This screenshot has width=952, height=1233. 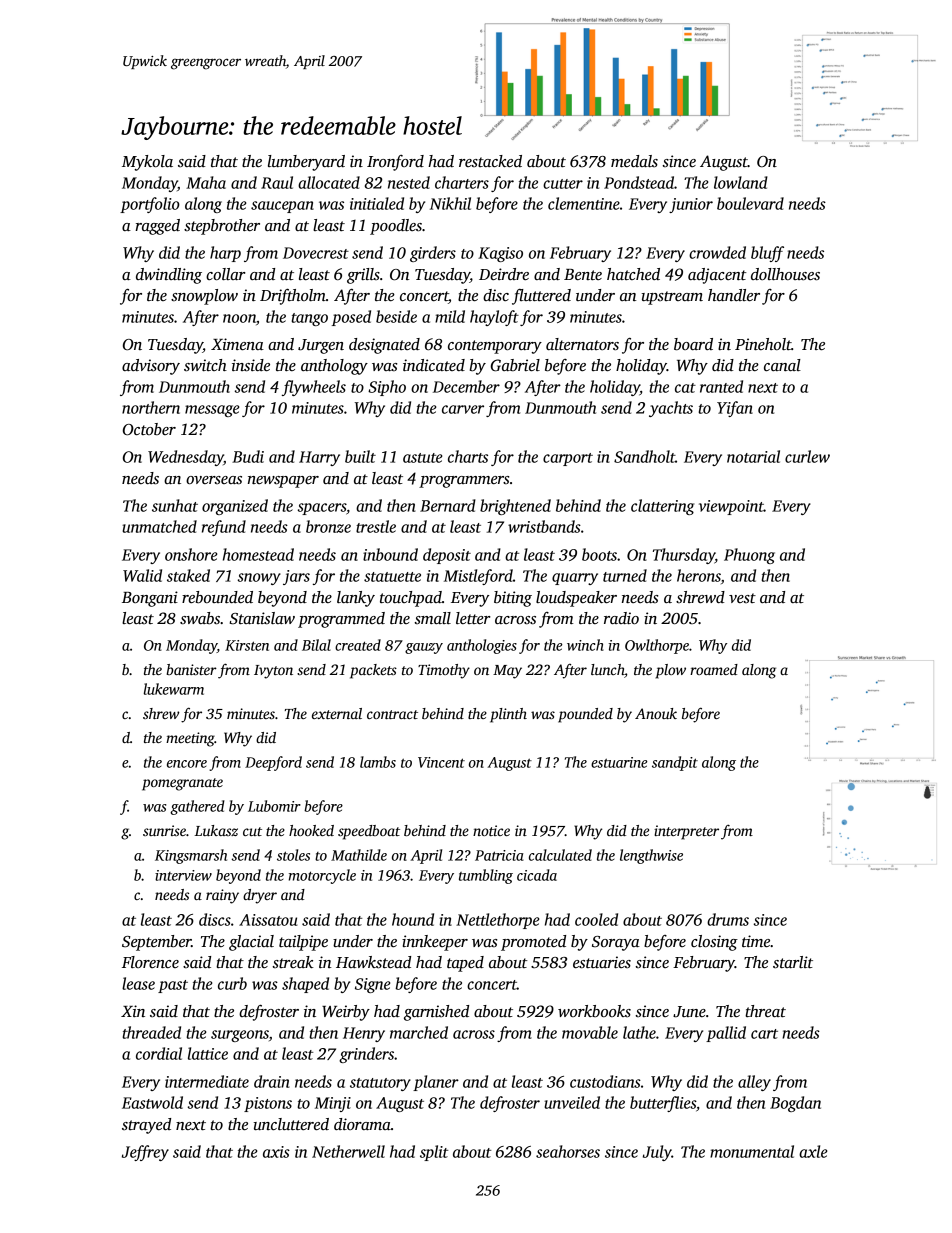 What do you see at coordinates (563, 184) in the screenshot?
I see `cutter` at bounding box center [563, 184].
